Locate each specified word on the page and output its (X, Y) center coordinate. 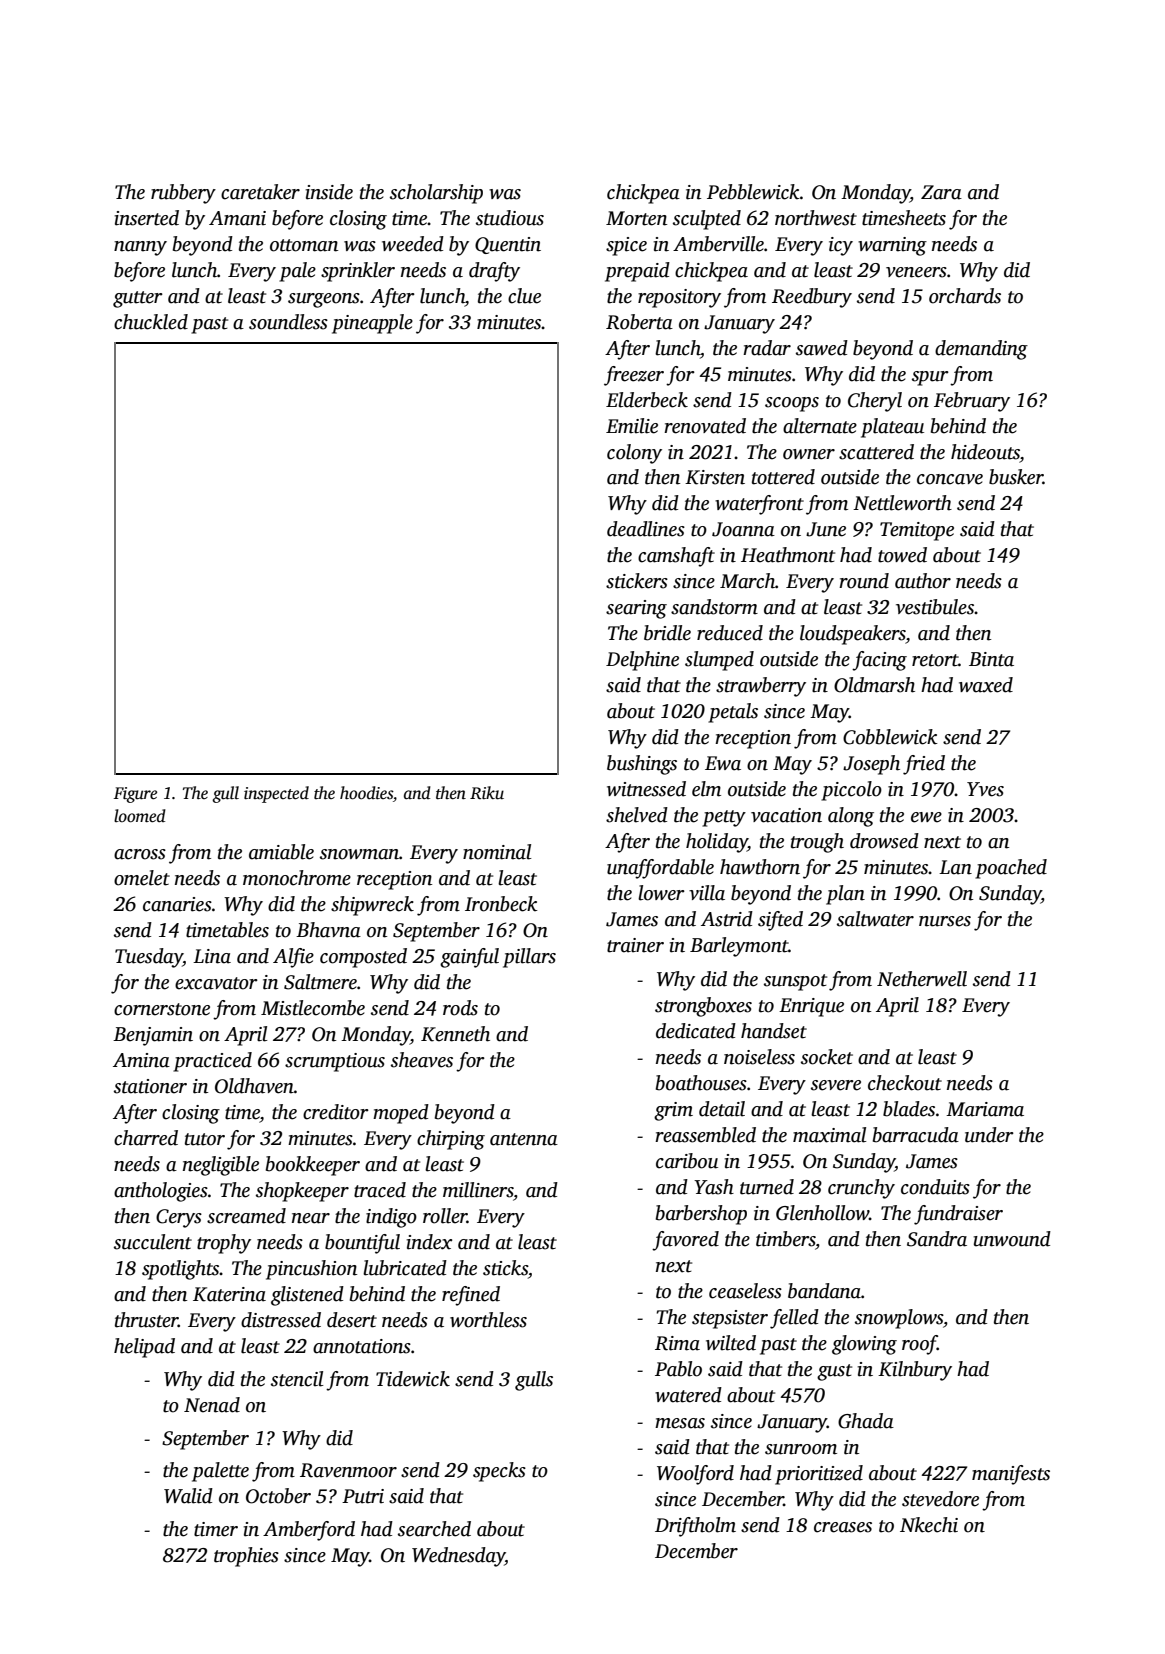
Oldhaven (254, 1086)
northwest (816, 218)
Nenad (212, 1405)
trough (817, 843)
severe (836, 1085)
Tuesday (149, 958)
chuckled (151, 322)
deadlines (646, 529)
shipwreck (372, 906)
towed (902, 555)
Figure (135, 795)
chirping (451, 1140)
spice (626, 246)
